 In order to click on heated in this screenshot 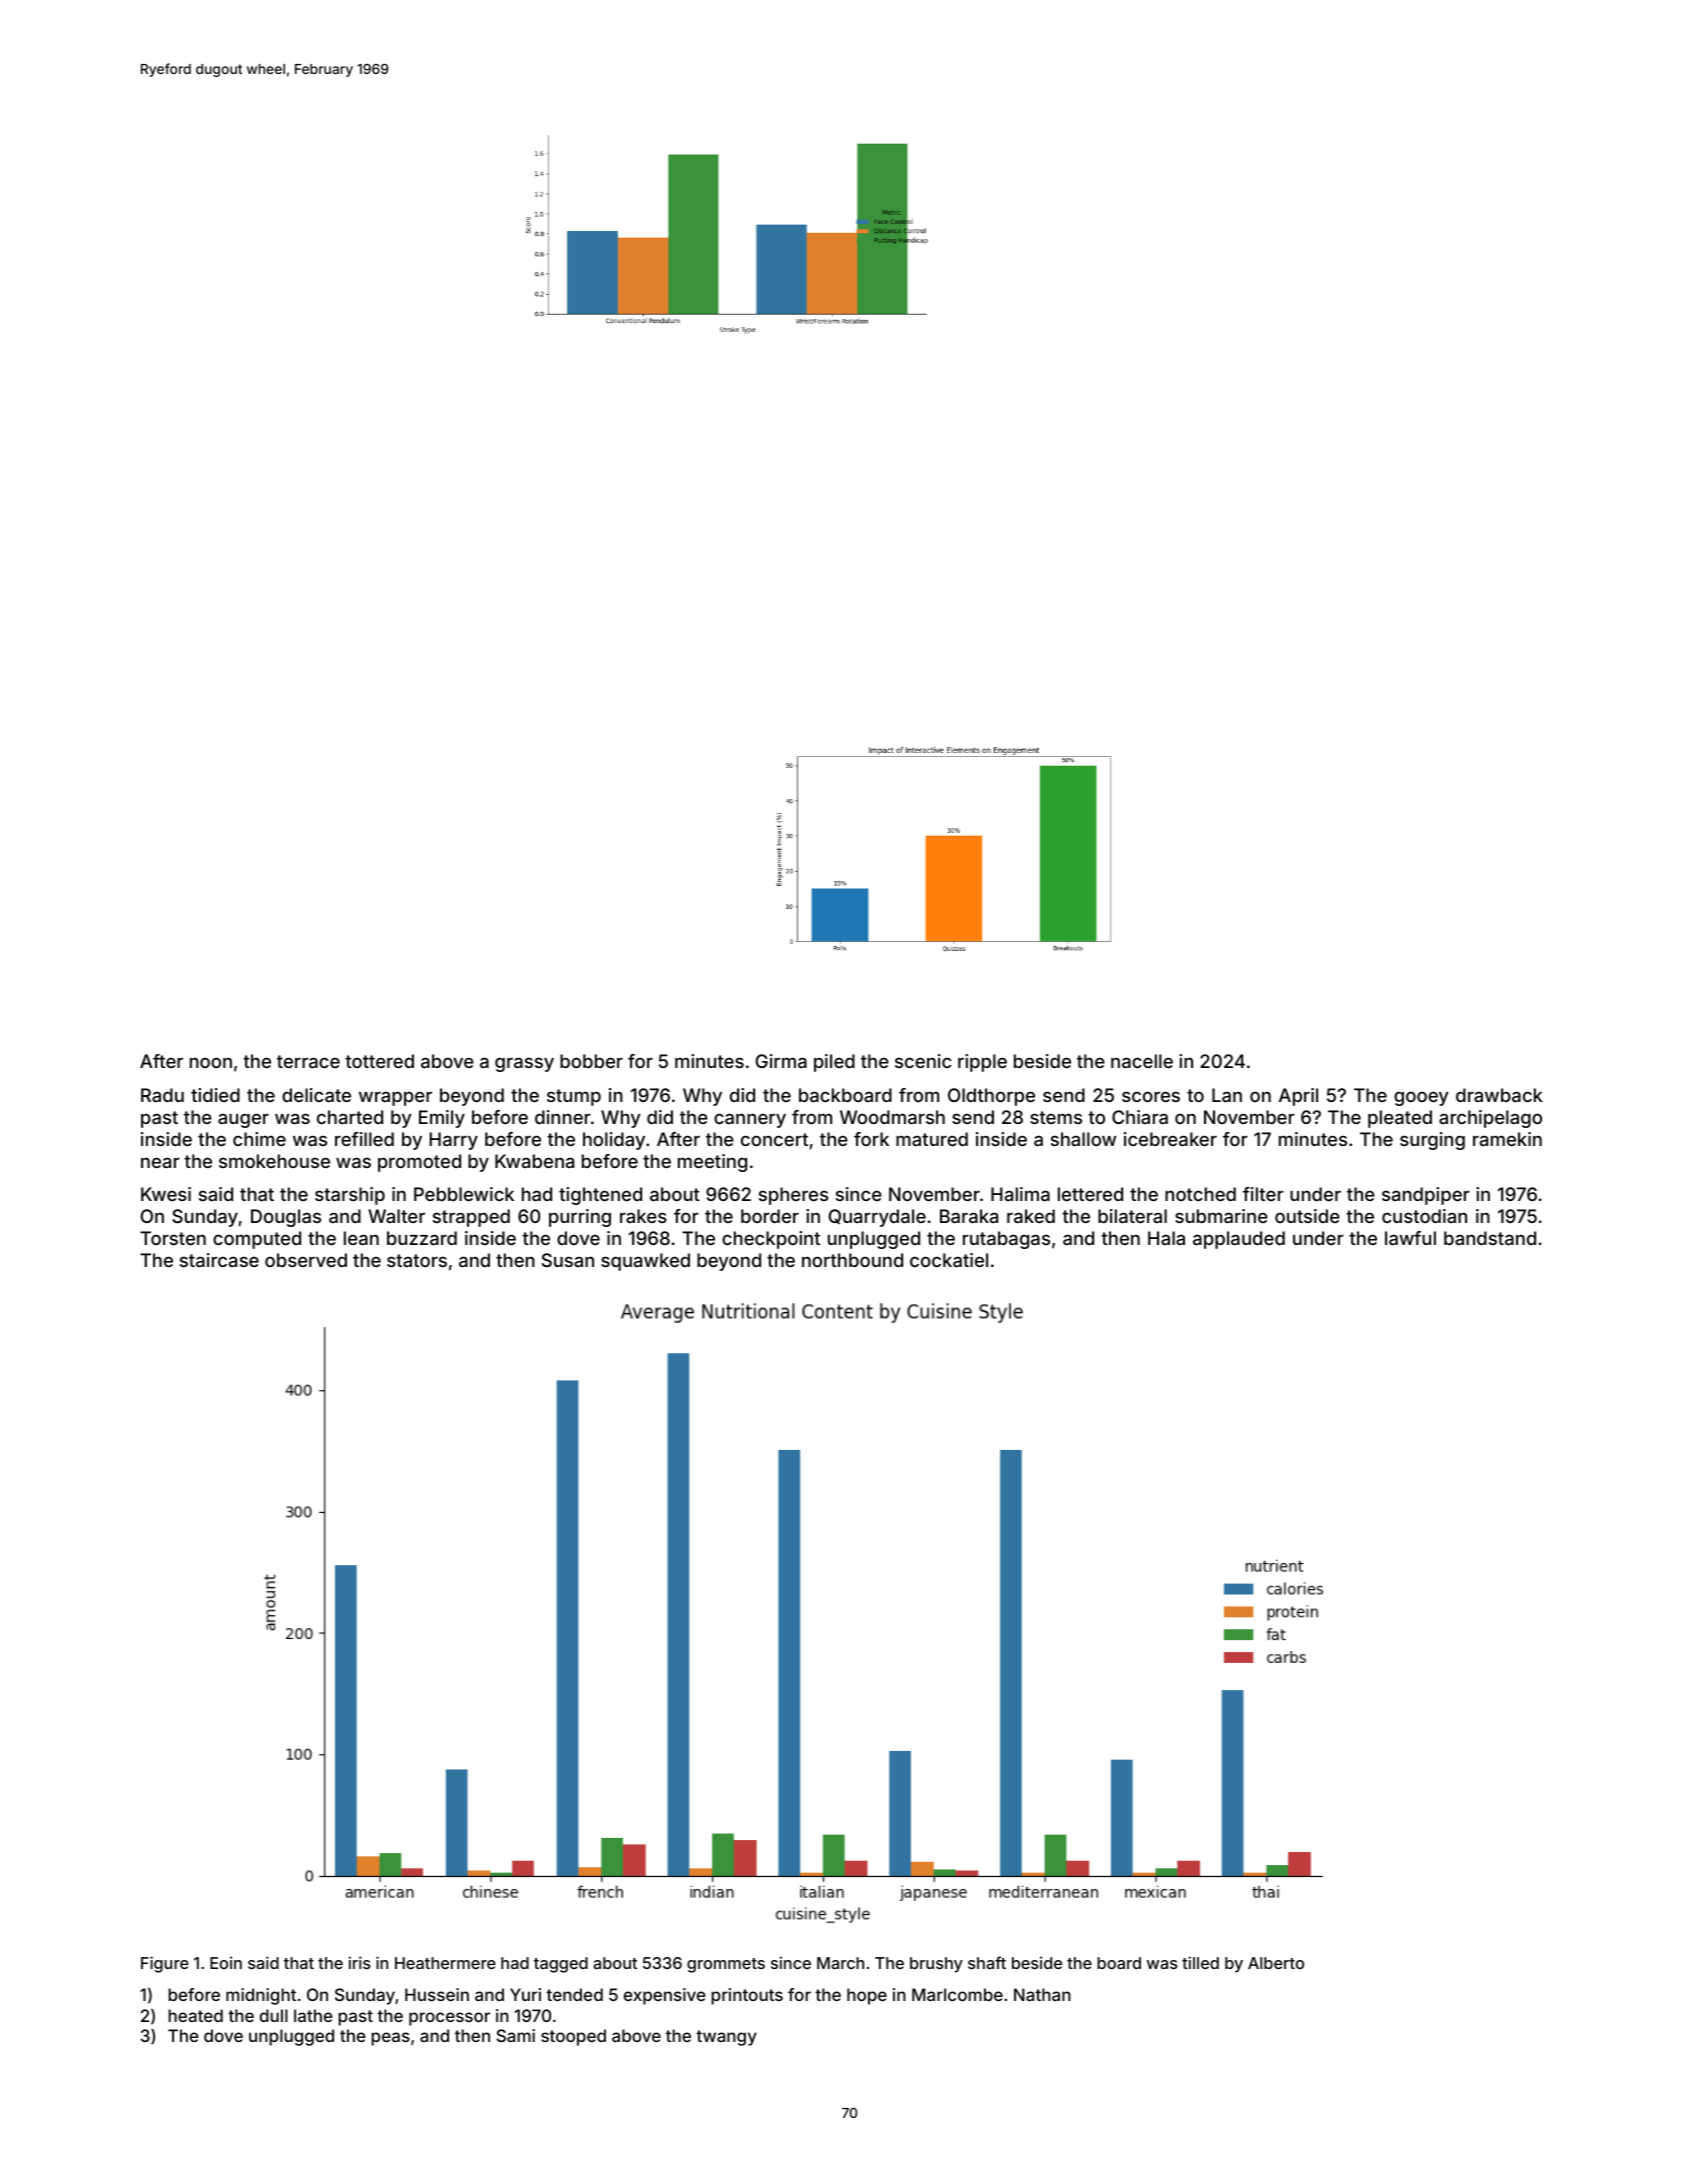, I will do `click(195, 2015)`.
